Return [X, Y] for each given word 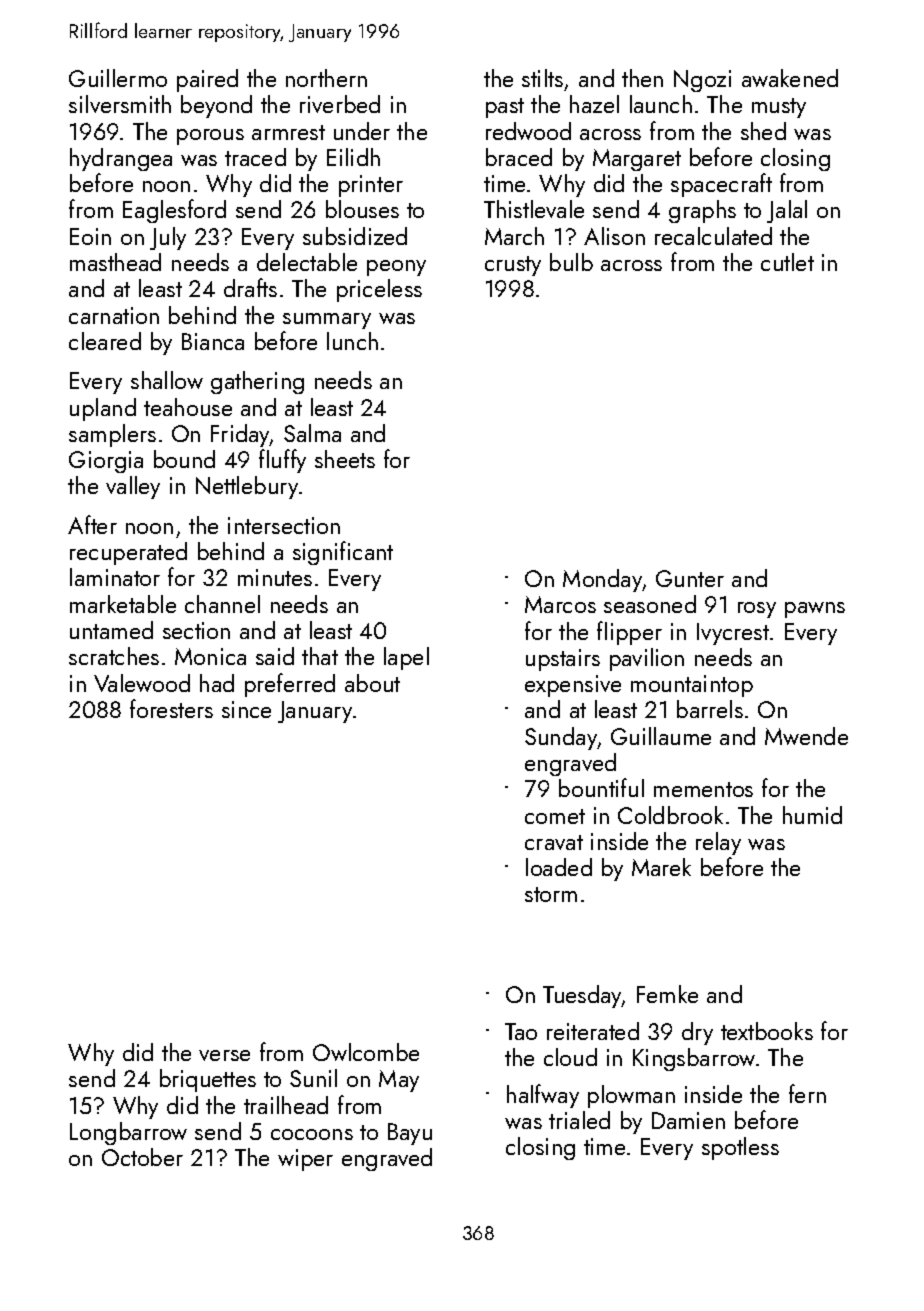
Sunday [561, 738]
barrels [710, 709]
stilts [542, 78]
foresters [171, 708]
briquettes [208, 1080]
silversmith [120, 104]
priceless [379, 290]
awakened [790, 78]
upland [103, 409]
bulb [571, 262]
